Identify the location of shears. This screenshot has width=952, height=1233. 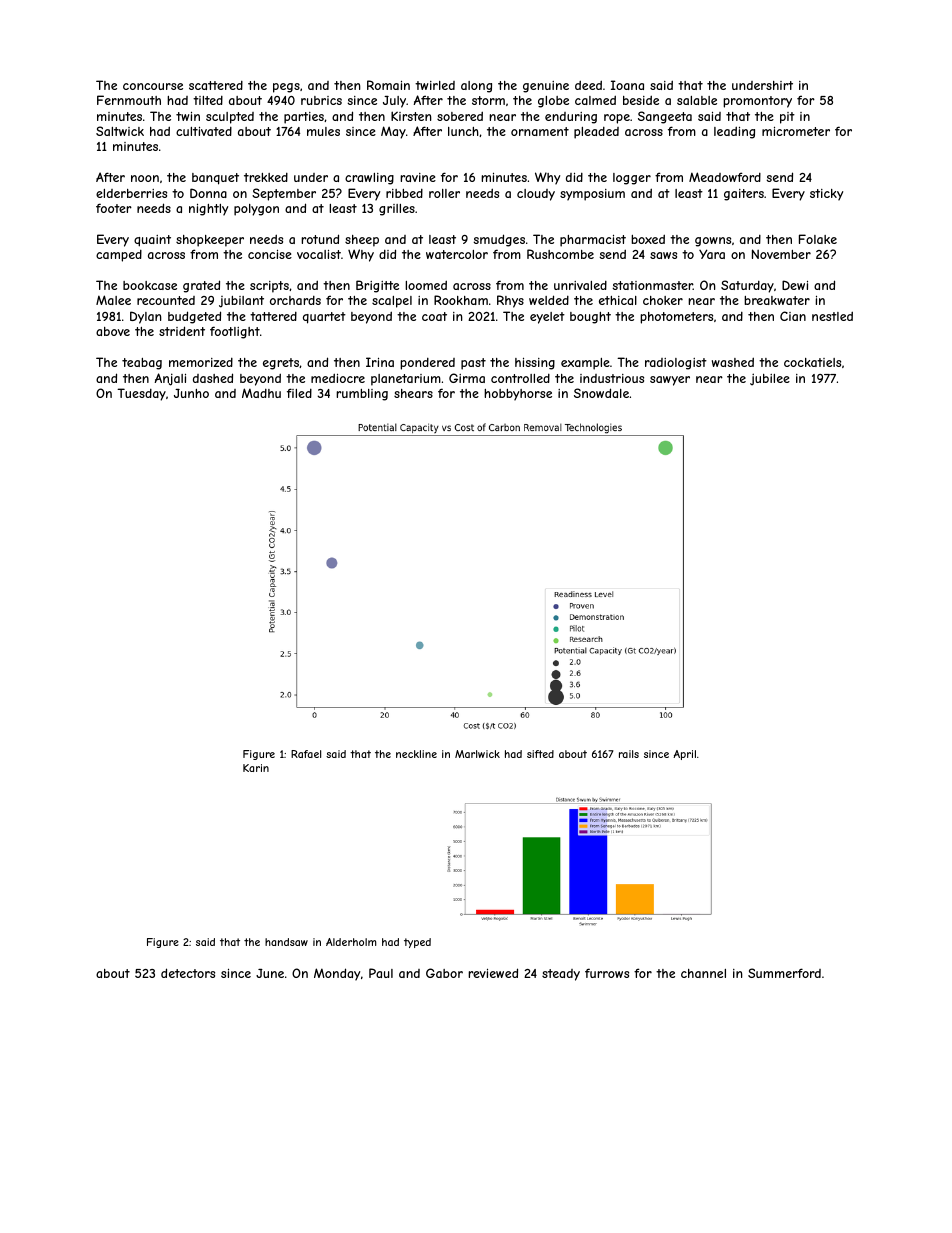
(413, 393).
